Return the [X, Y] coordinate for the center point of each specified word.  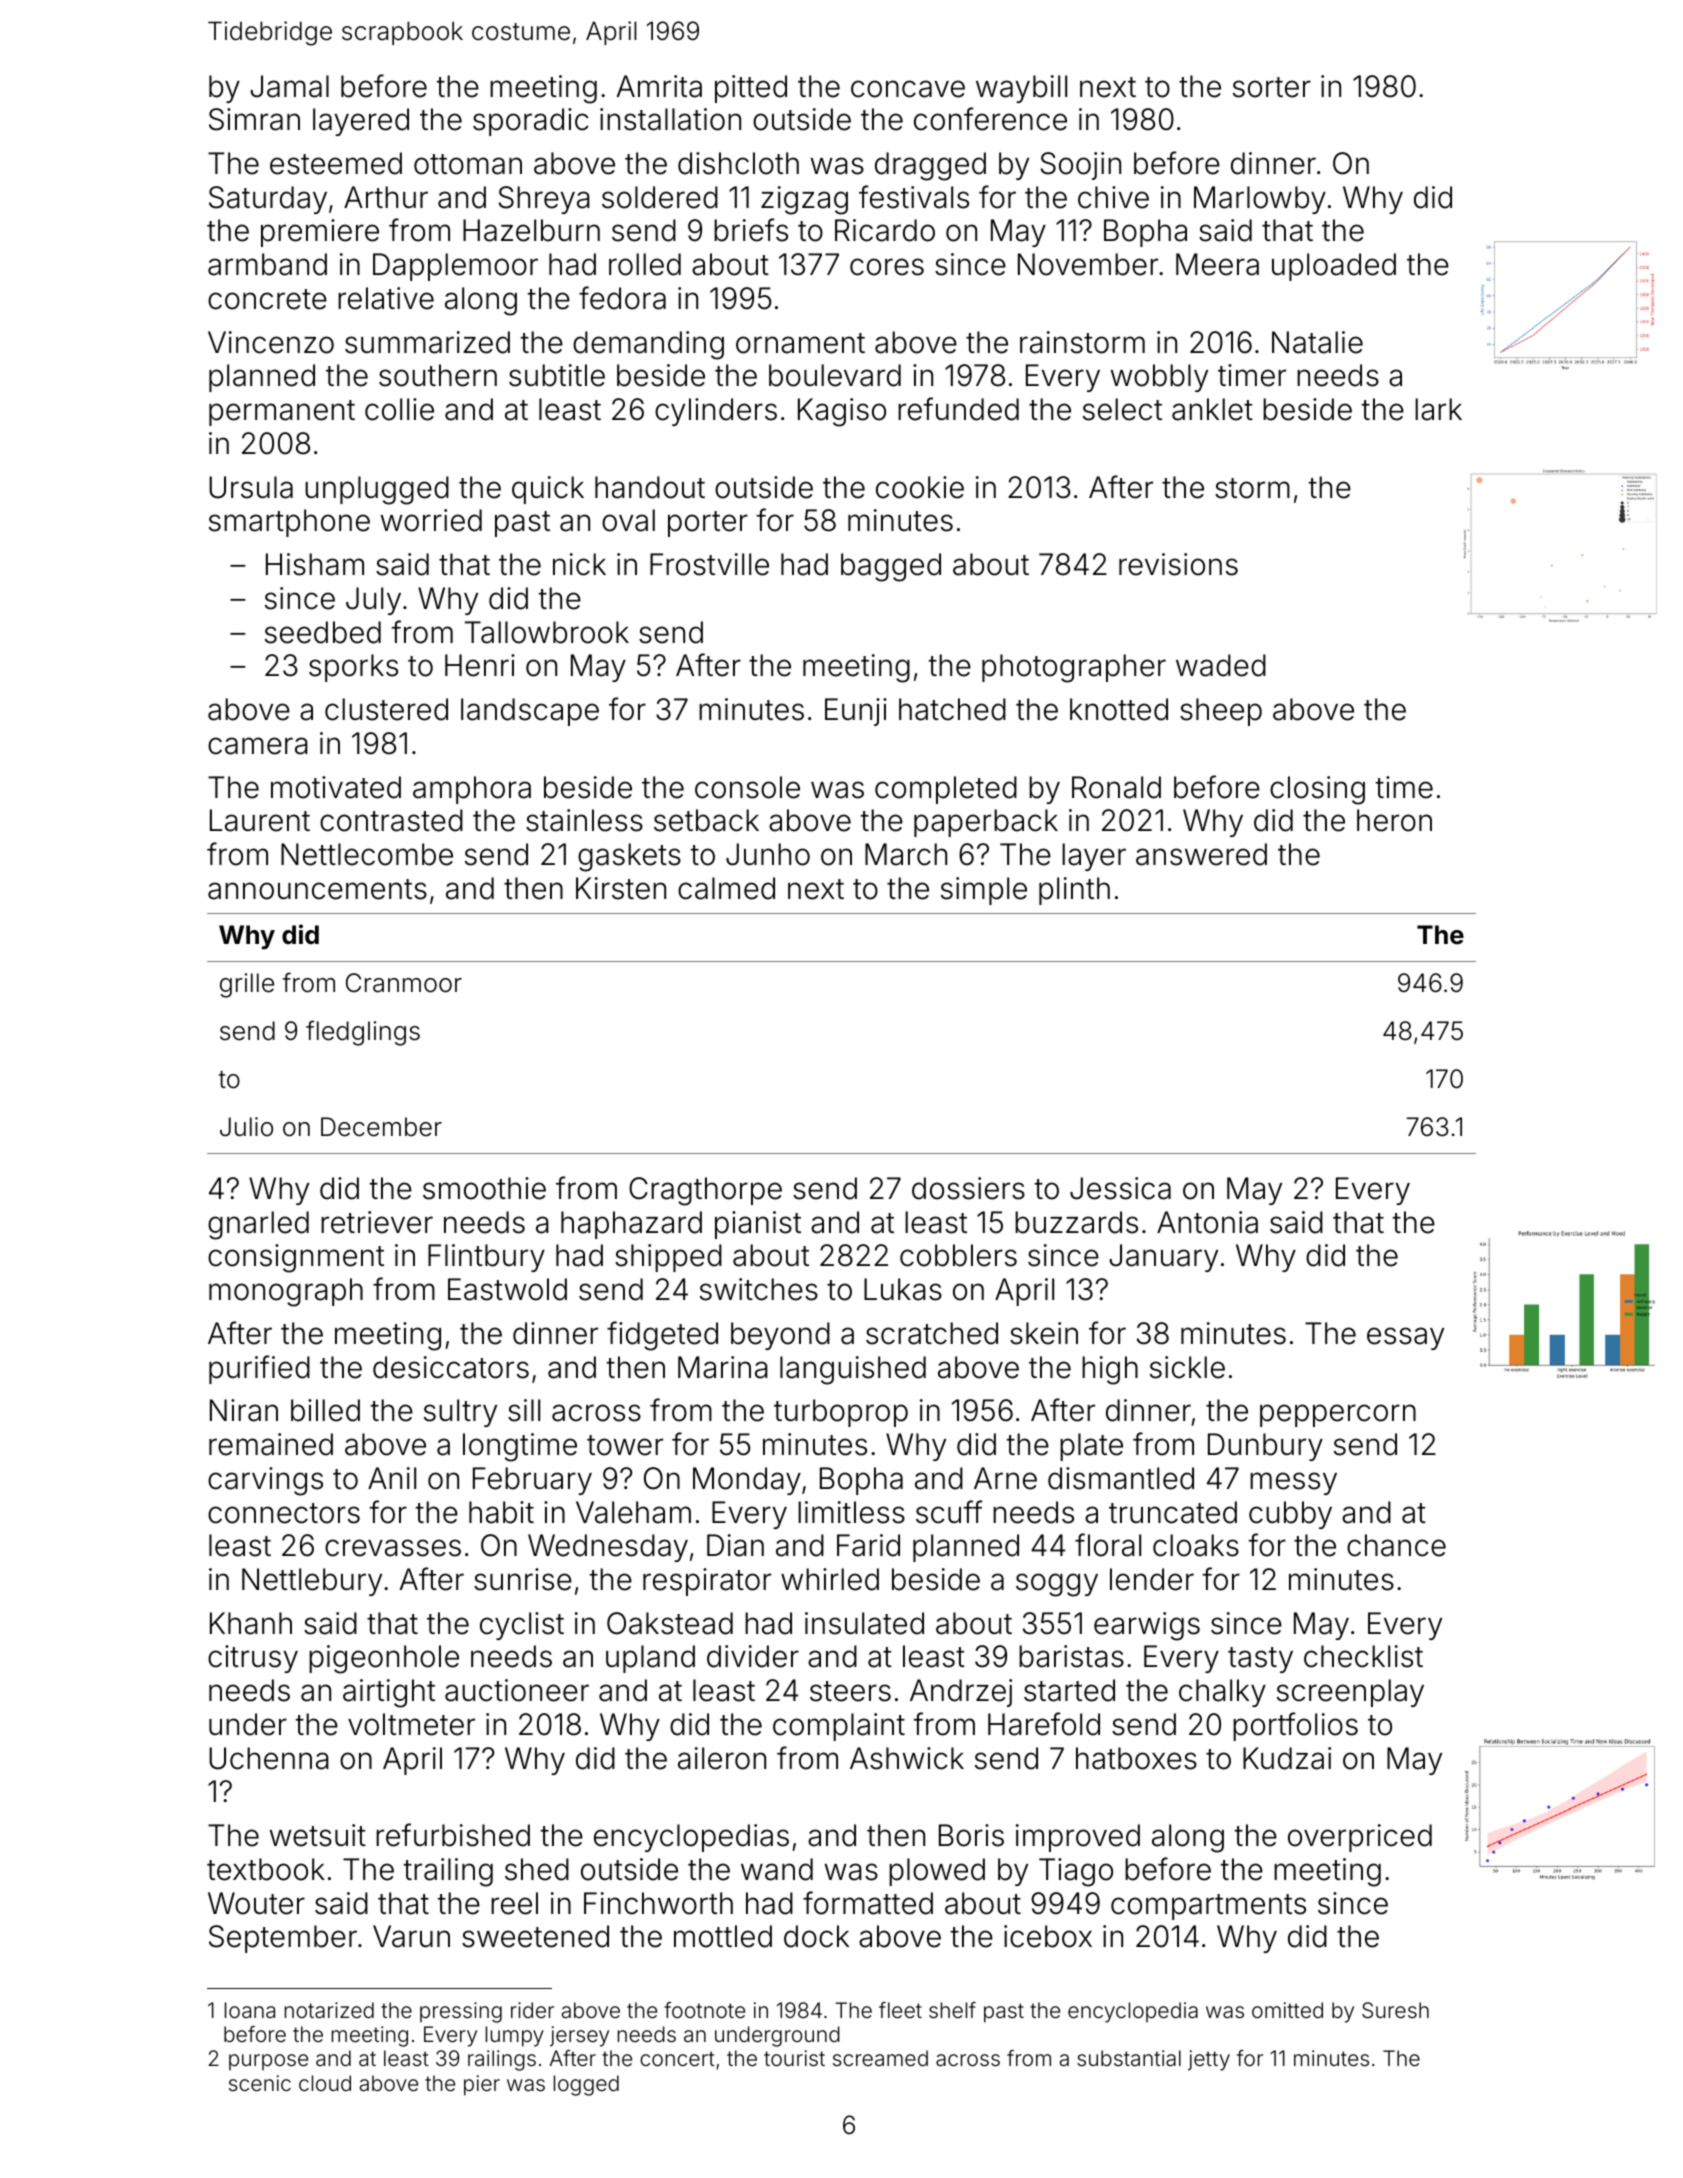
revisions [1178, 564]
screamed [880, 2058]
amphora [472, 790]
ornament [800, 343]
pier [482, 2085]
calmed [726, 888]
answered [1201, 854]
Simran [254, 119]
